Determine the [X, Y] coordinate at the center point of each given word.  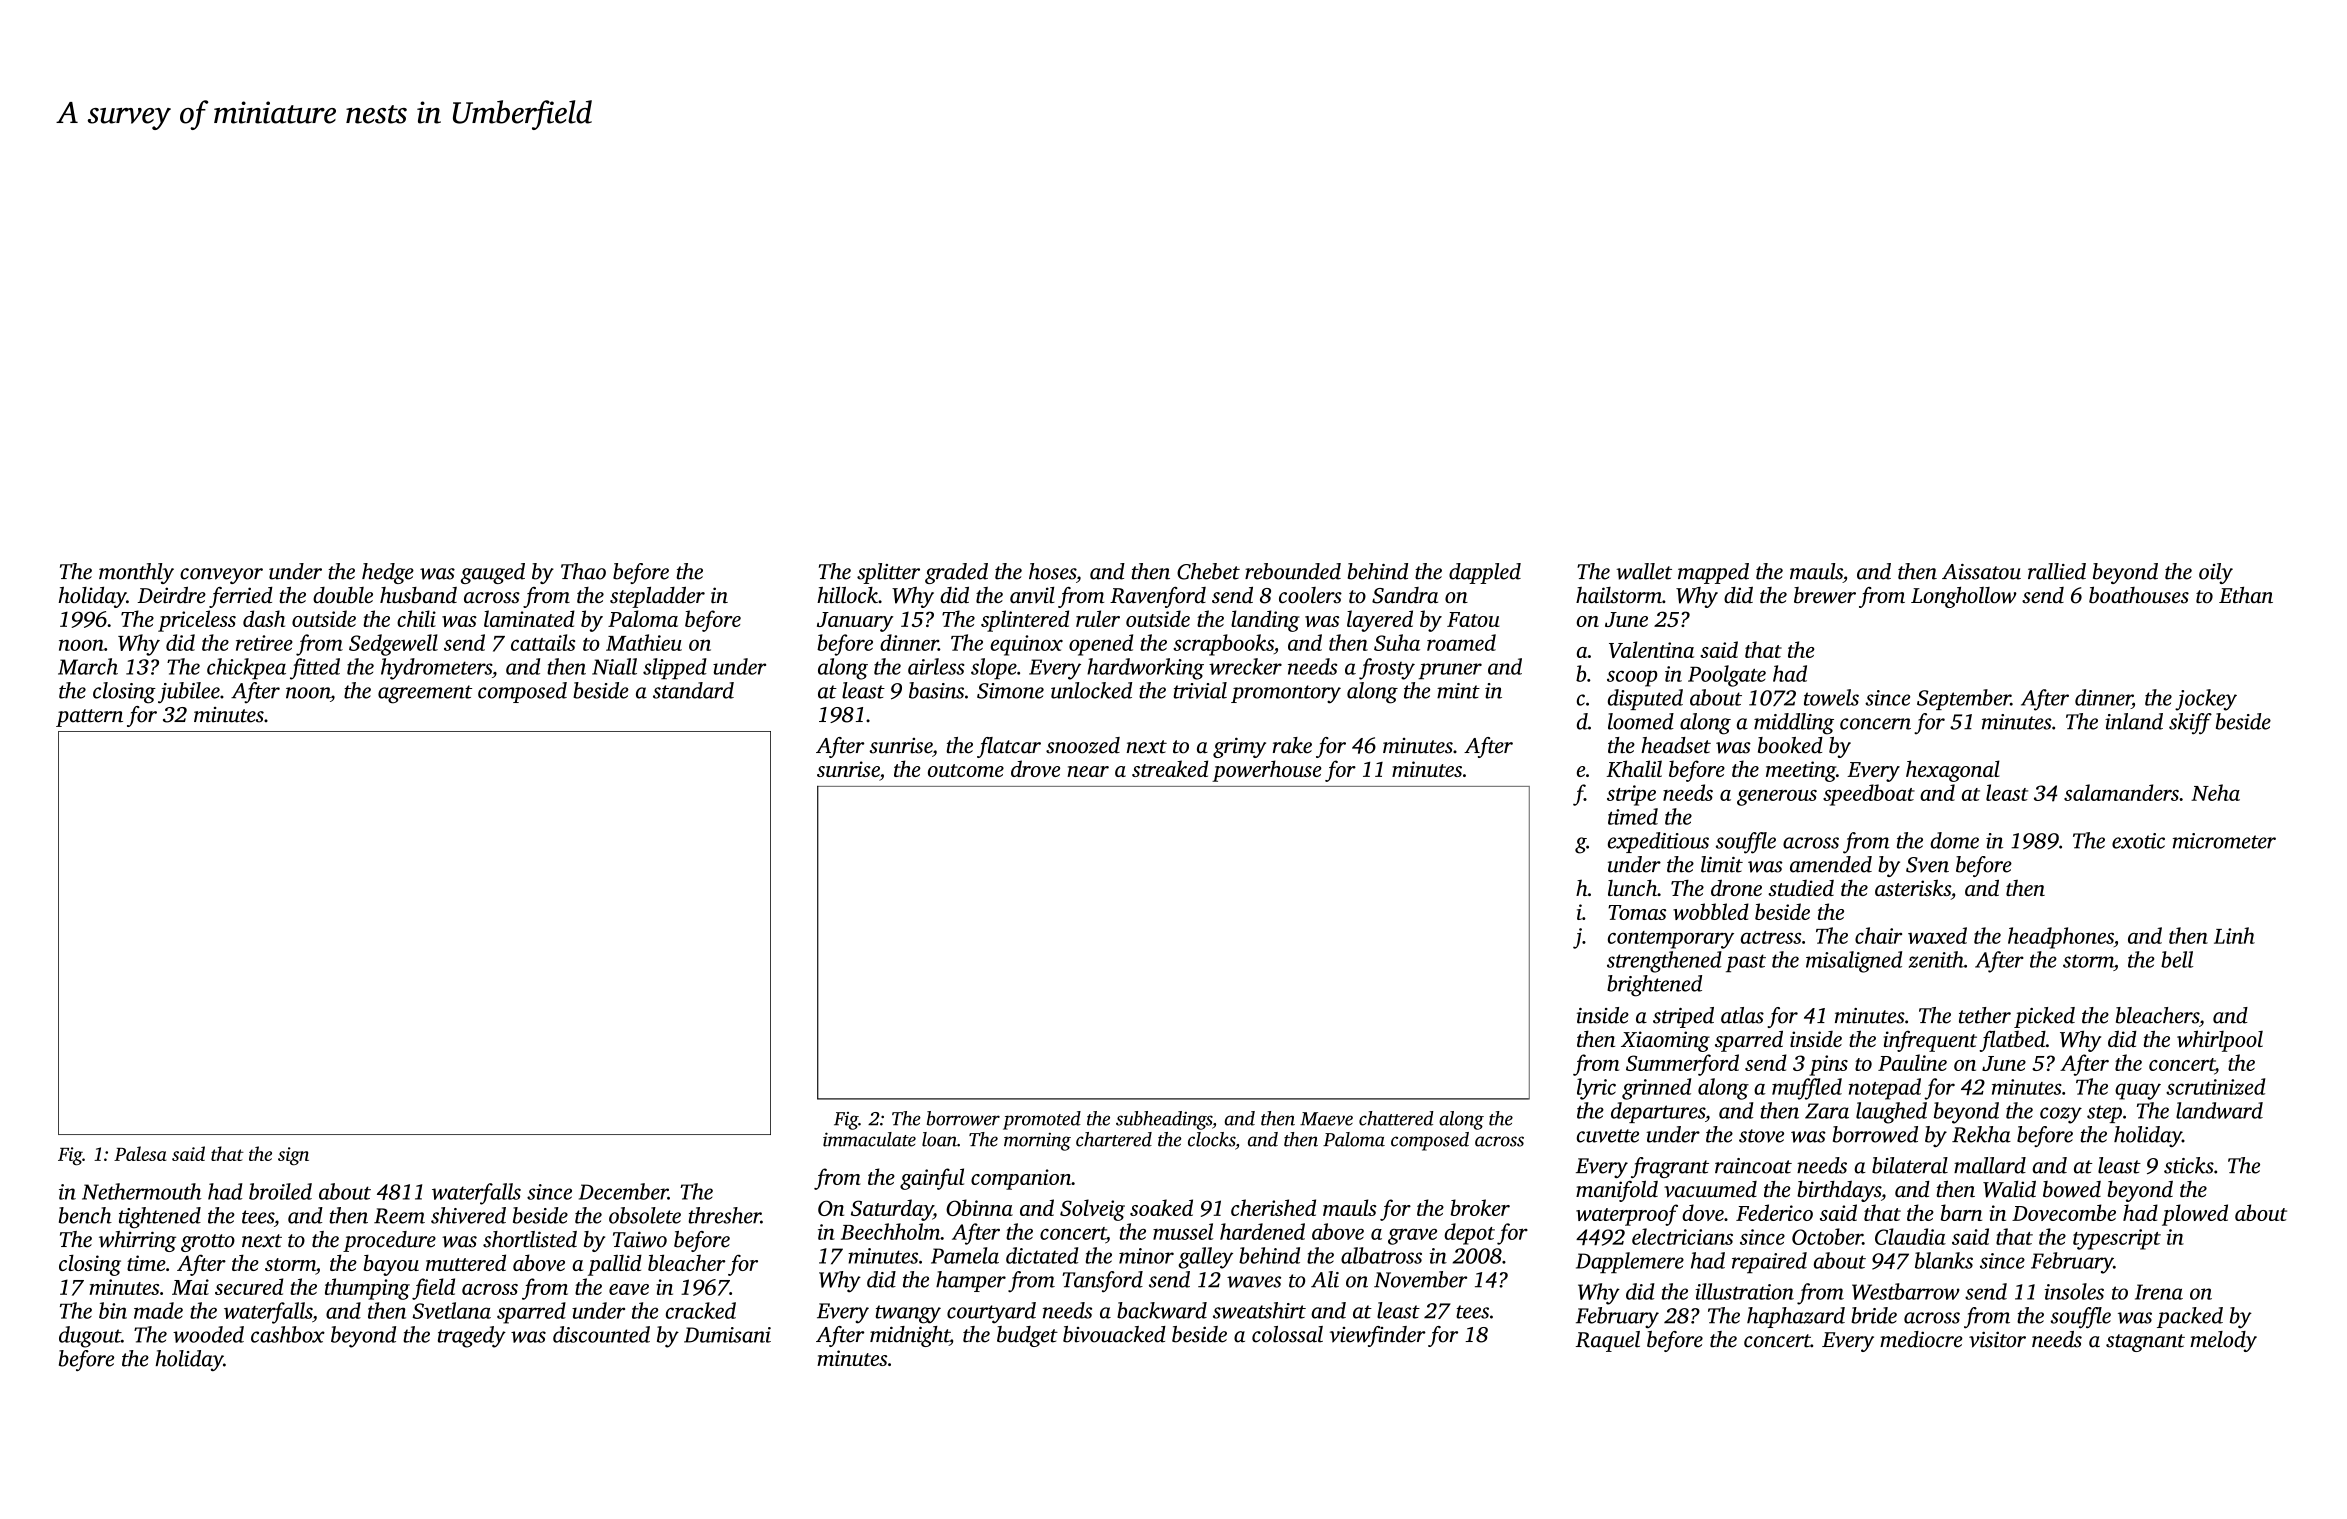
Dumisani [727, 1335]
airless [936, 666]
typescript [2117, 1239]
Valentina [1651, 649]
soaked [1161, 1207]
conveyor [221, 576]
